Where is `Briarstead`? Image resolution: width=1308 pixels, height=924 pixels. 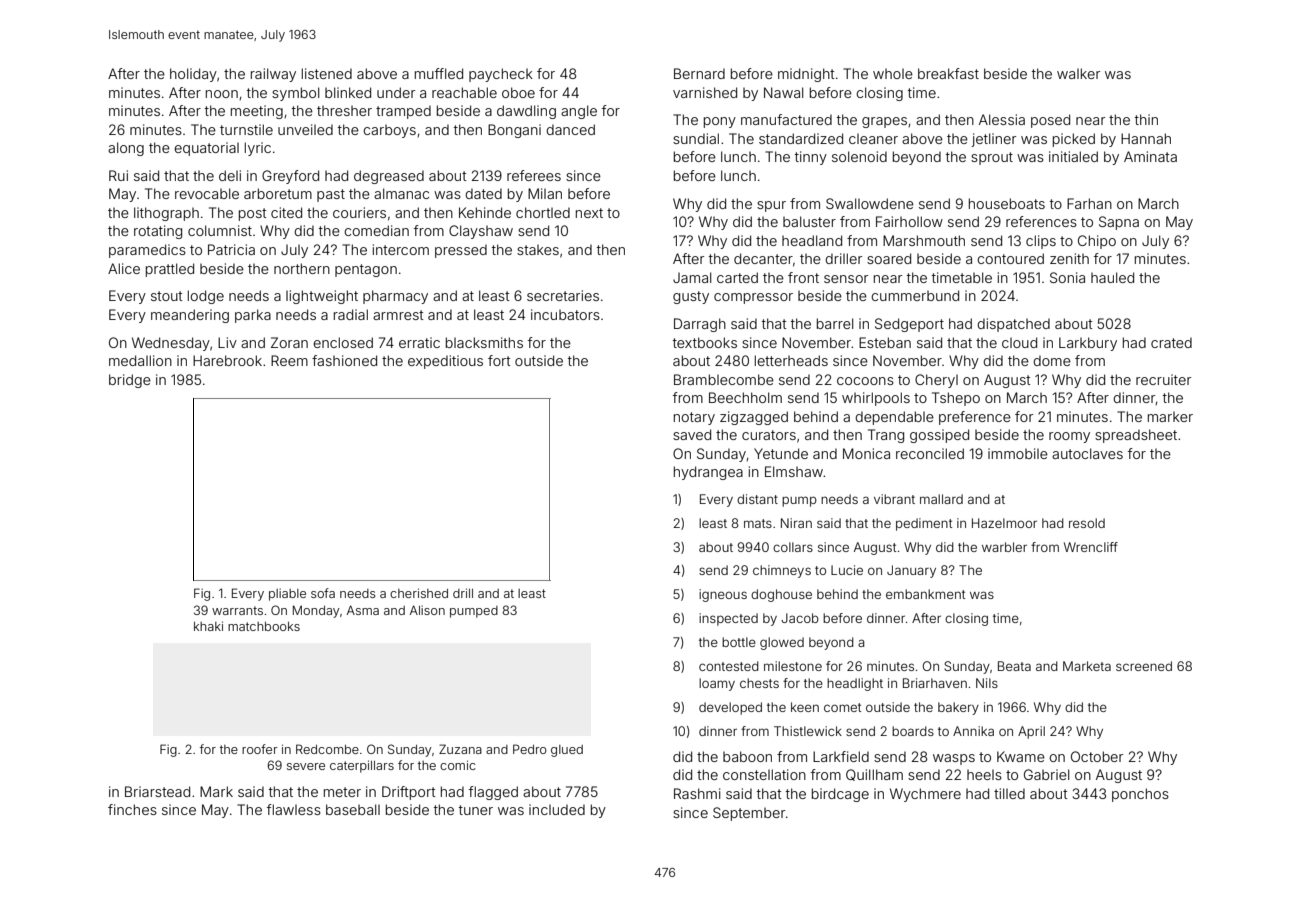 Briarstead is located at coordinates (157, 791).
